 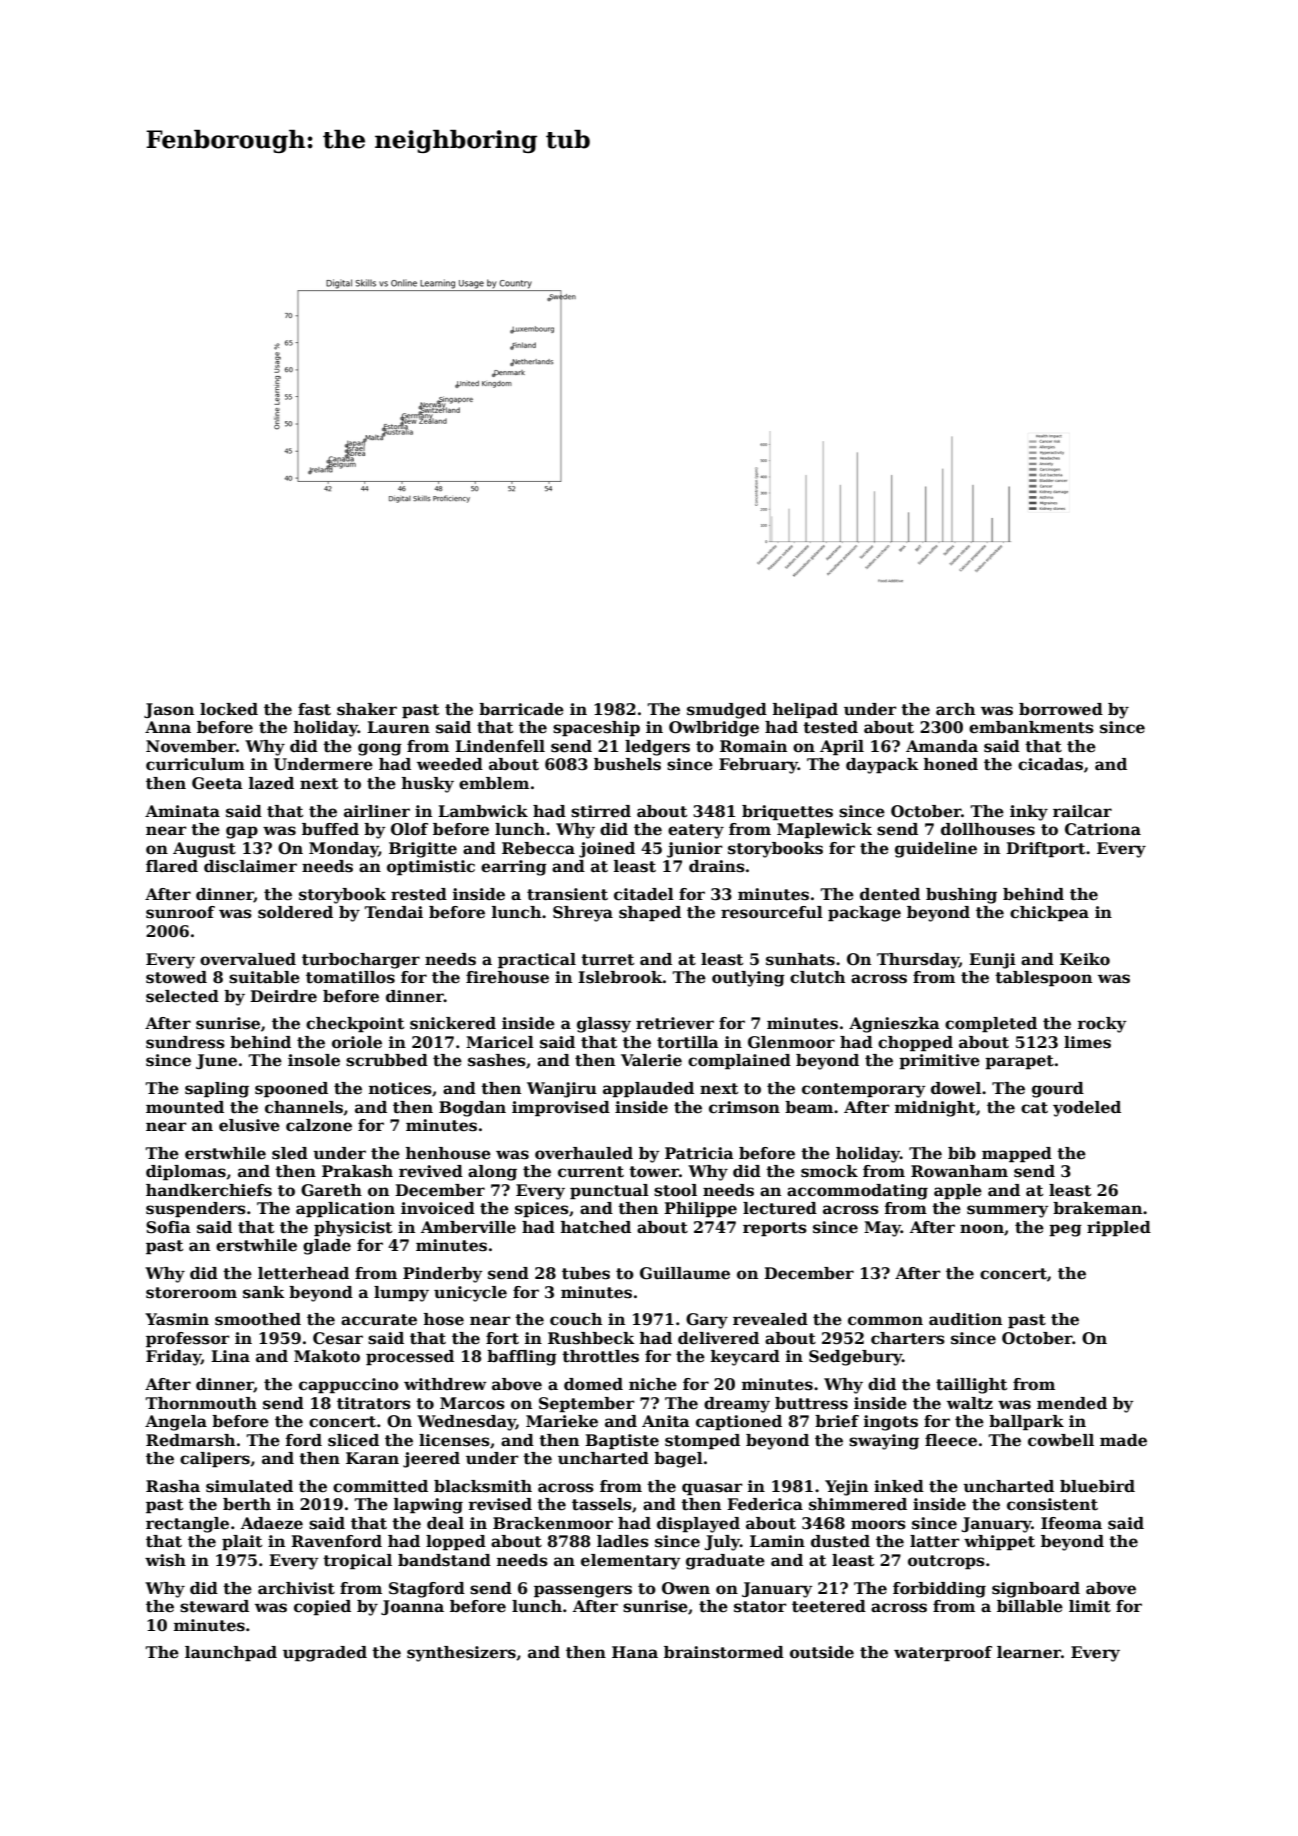 What do you see at coordinates (591, 1172) in the screenshot?
I see `current` at bounding box center [591, 1172].
